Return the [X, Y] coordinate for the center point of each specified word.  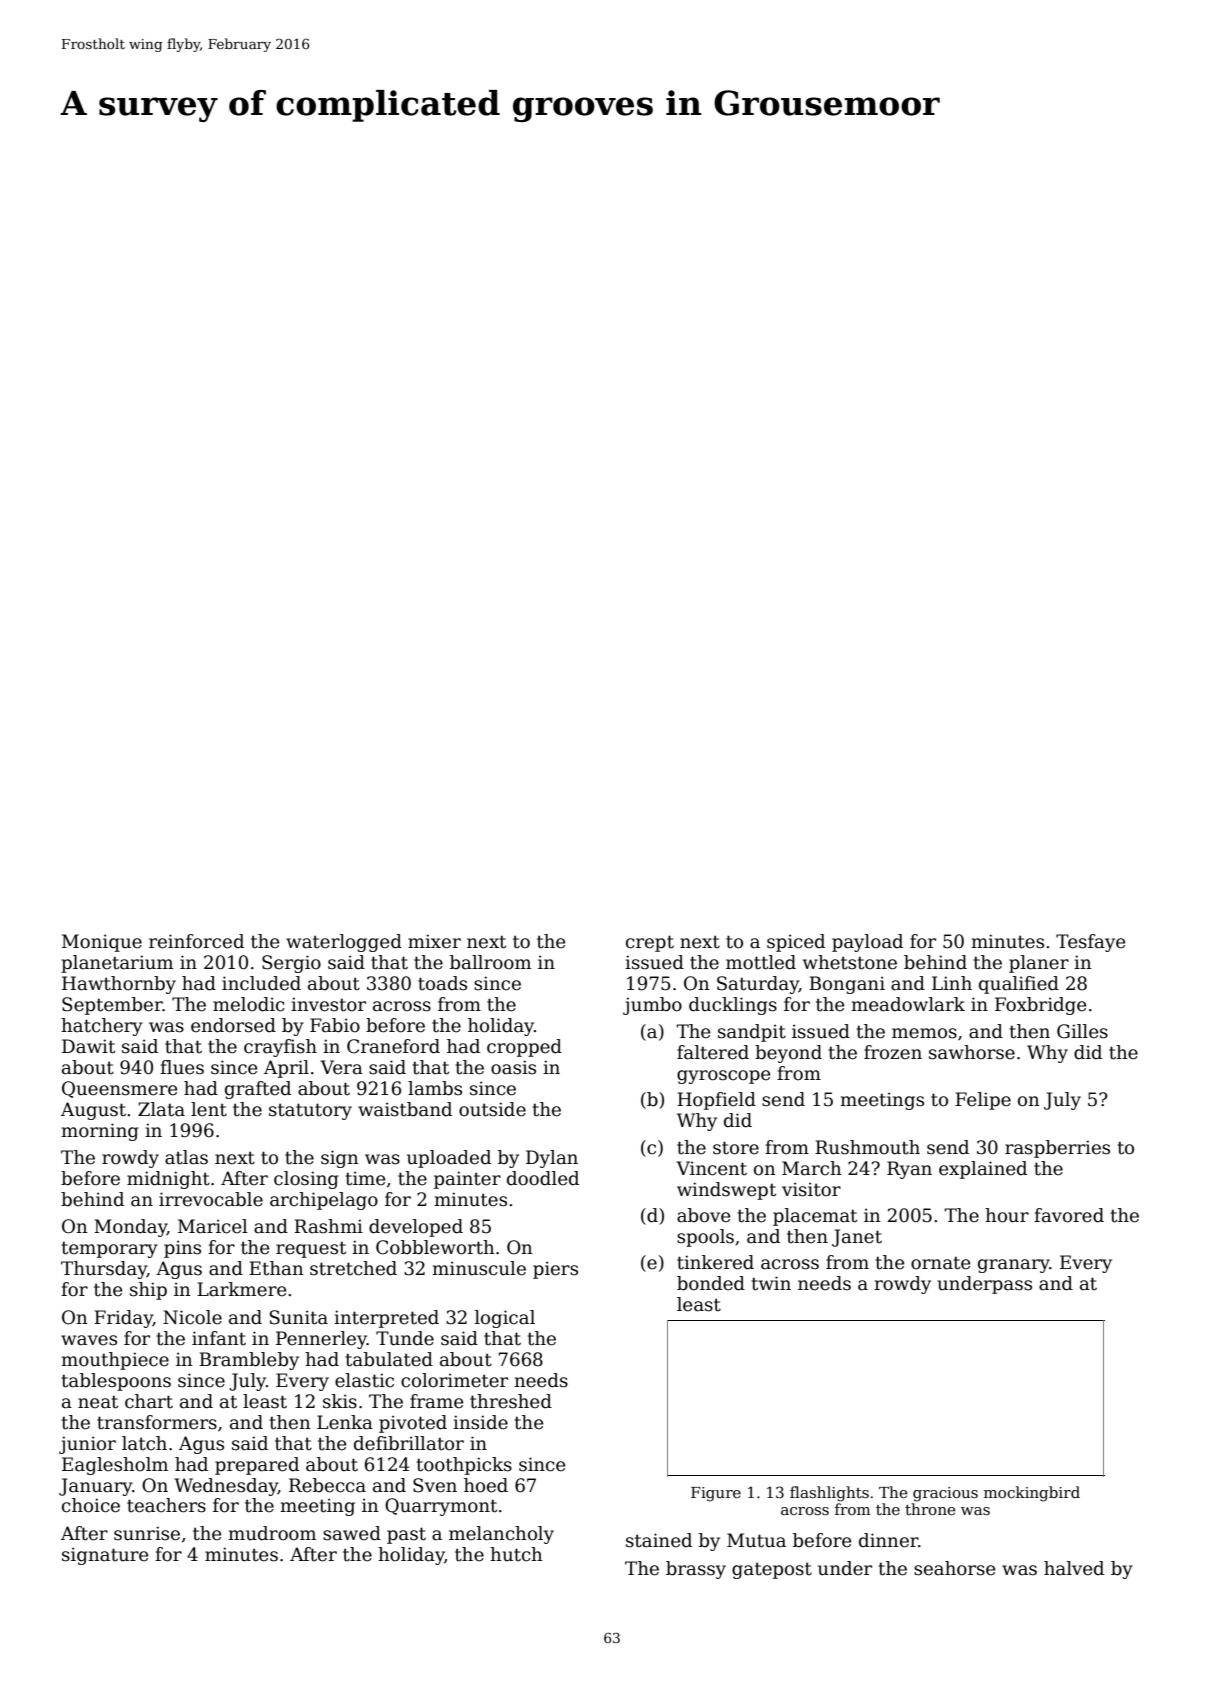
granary [1014, 1266]
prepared [257, 1466]
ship [148, 1291]
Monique [102, 943]
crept [650, 943]
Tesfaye [1090, 943]
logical [505, 1319]
